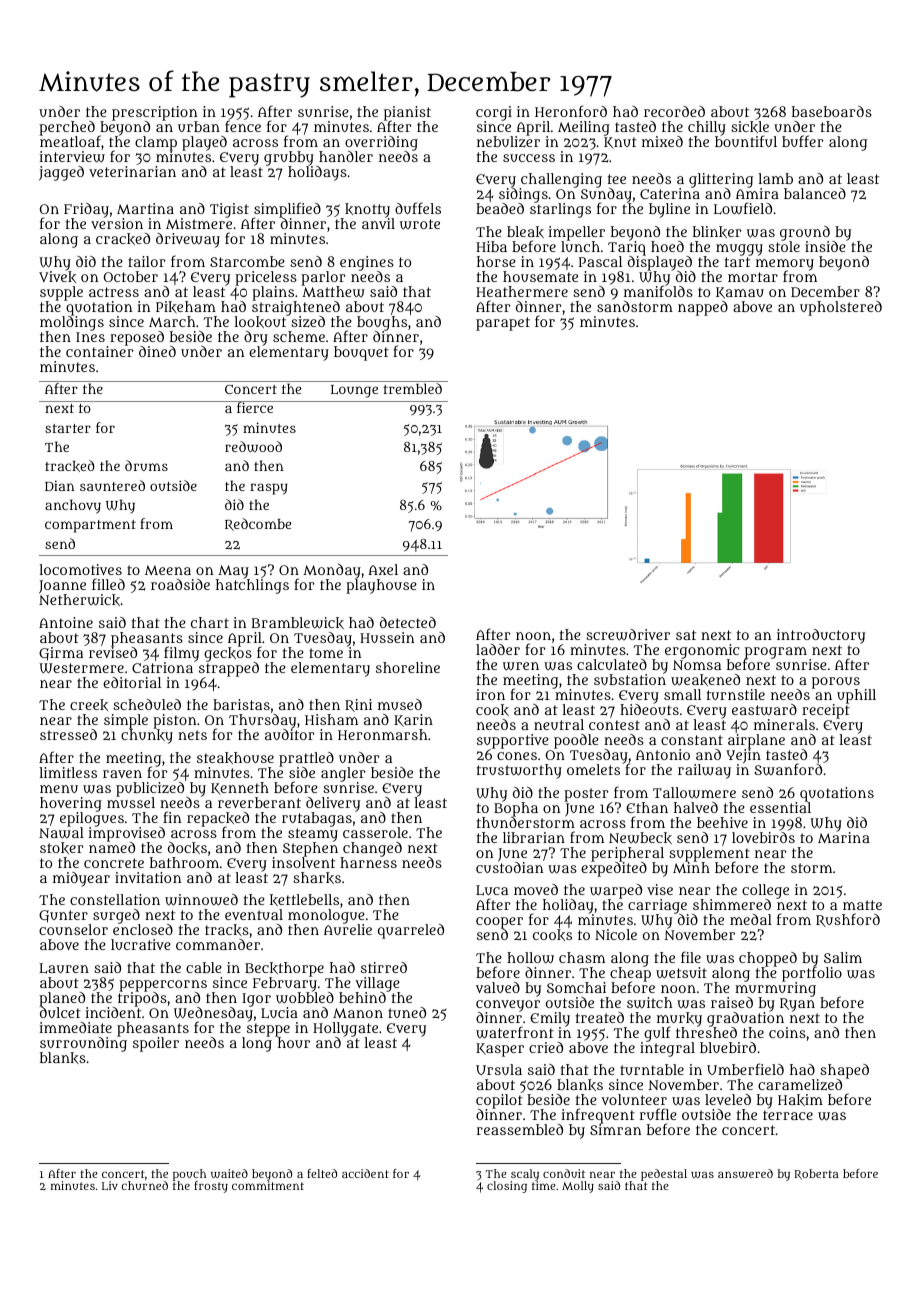 This screenshot has width=924, height=1308. I want to click on shaped, so click(844, 1071).
